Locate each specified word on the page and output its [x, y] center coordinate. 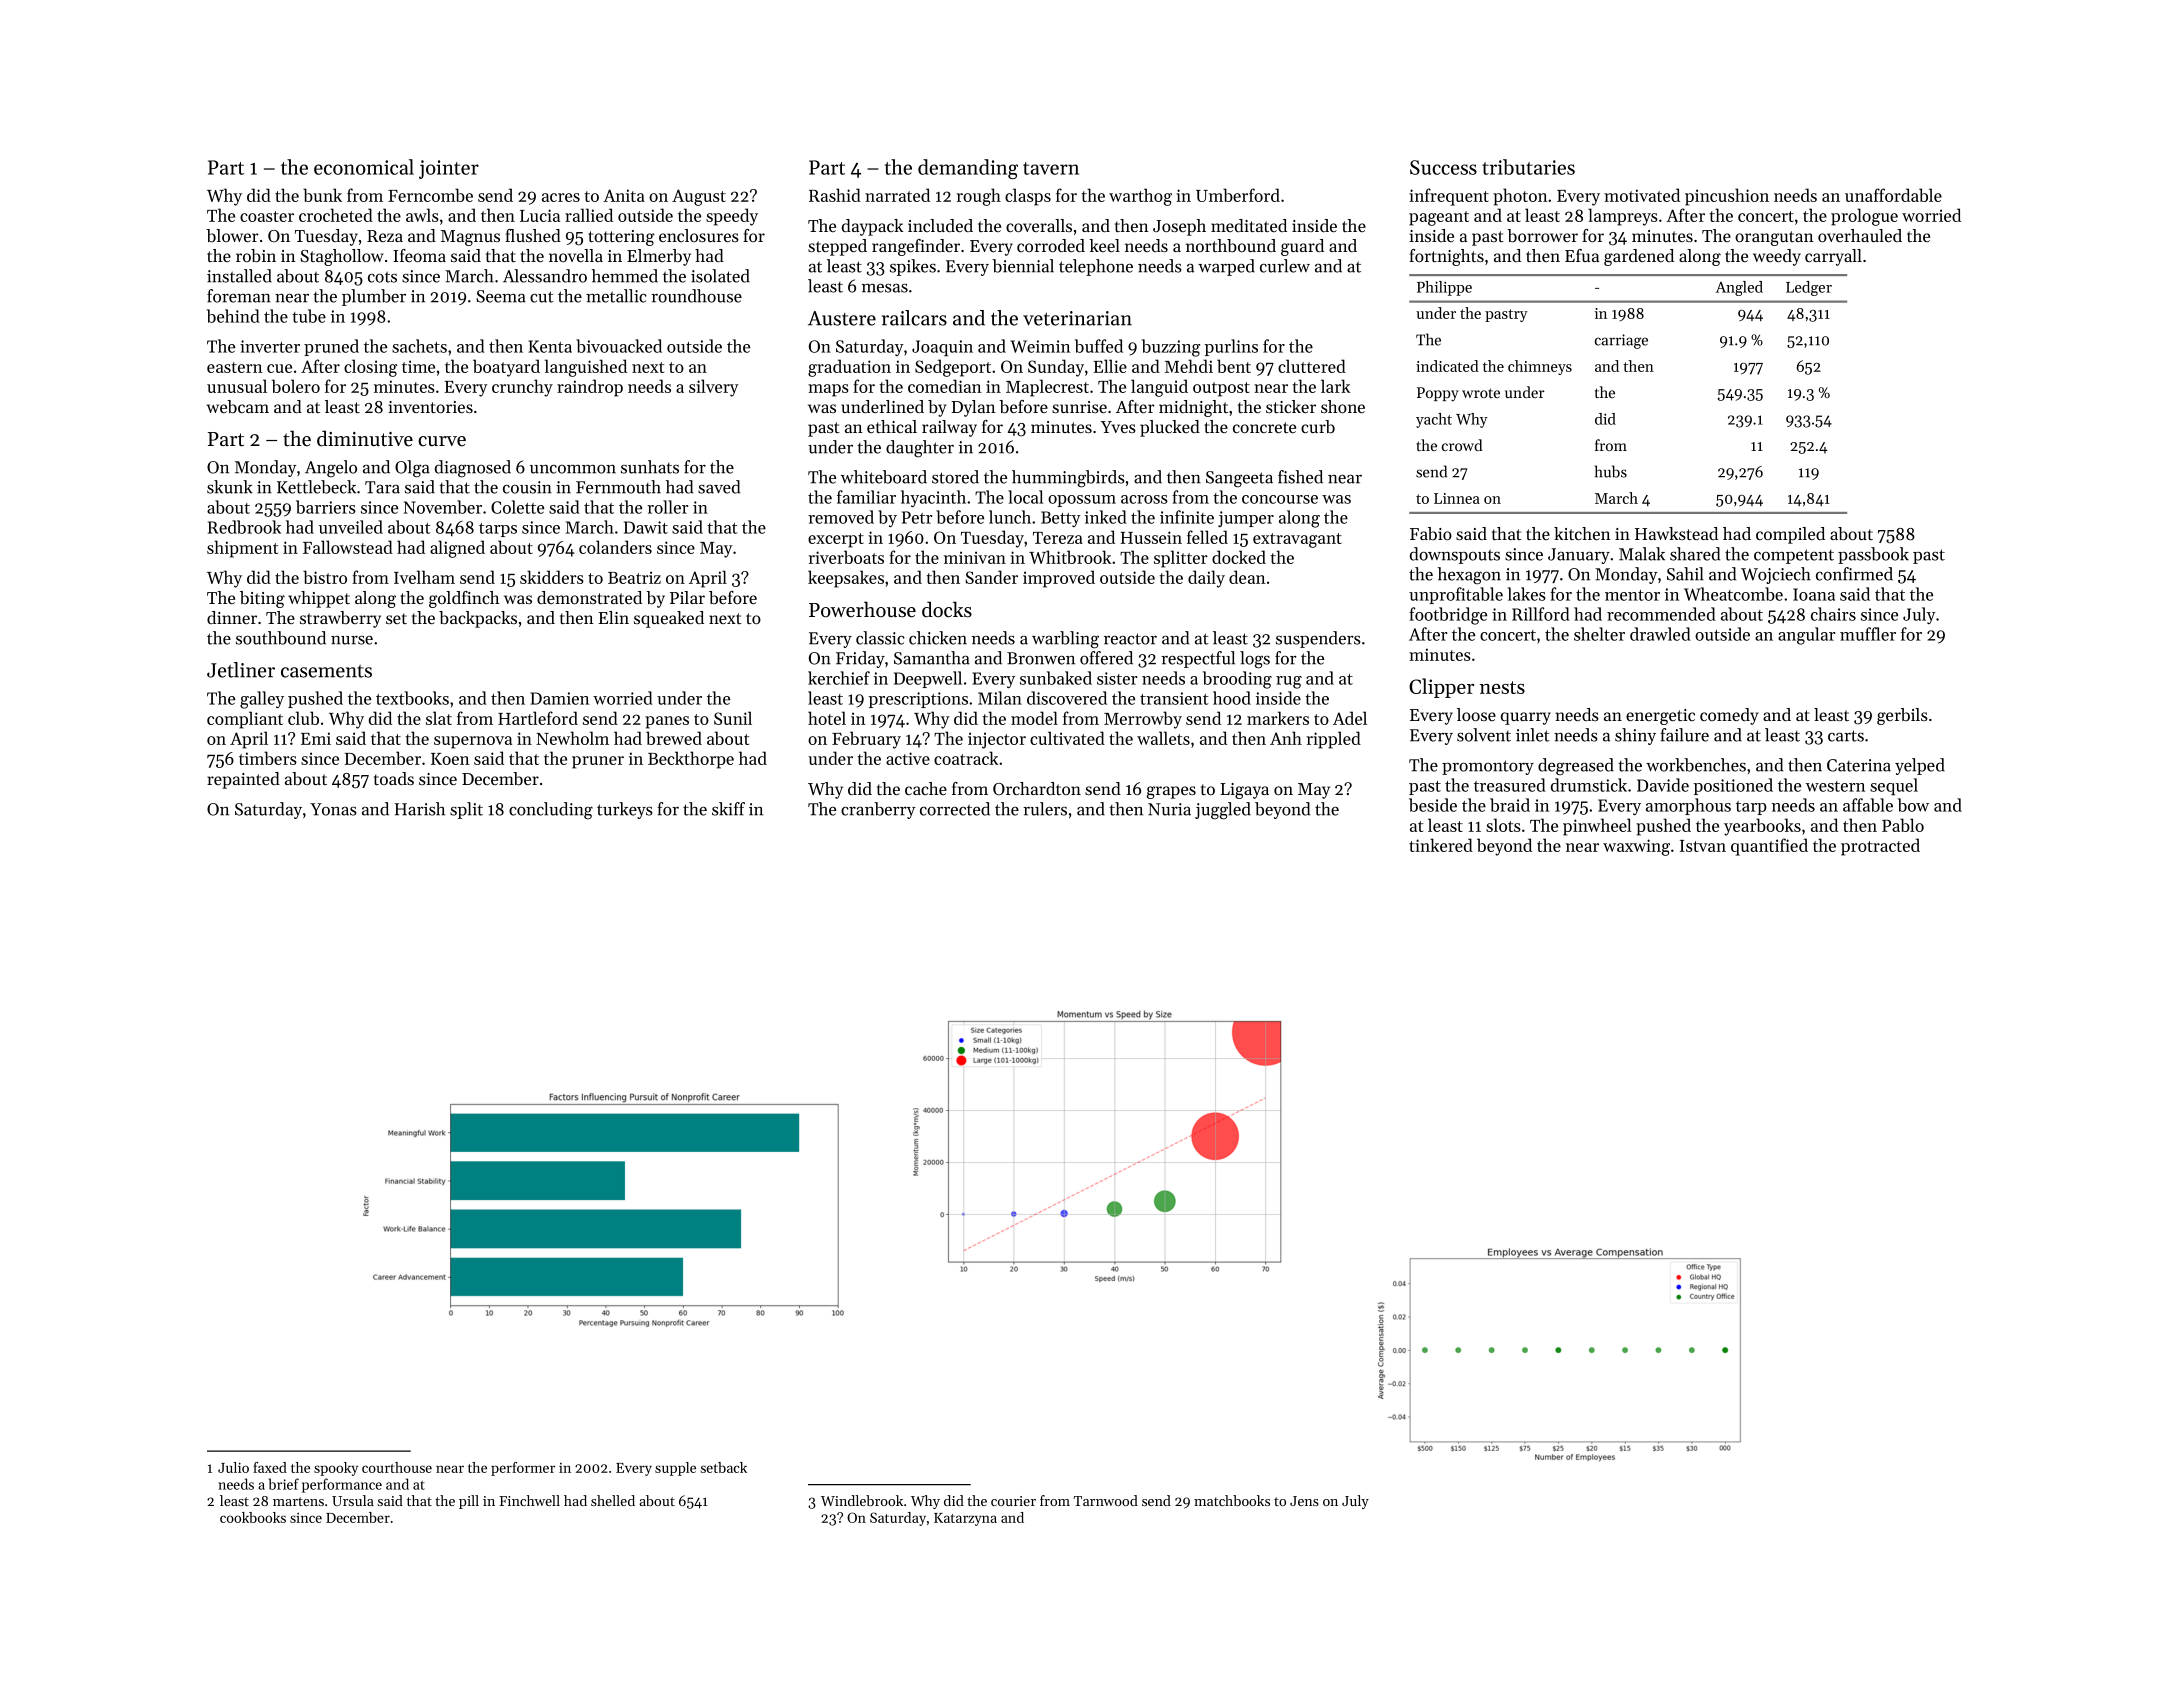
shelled [613, 1500]
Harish [419, 809]
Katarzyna [965, 1519]
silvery [714, 388]
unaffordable [1893, 195]
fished [1300, 477]
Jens [1304, 1501]
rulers [1045, 809]
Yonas [333, 809]
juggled [1223, 811]
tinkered [1441, 845]
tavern [1051, 168]
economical [364, 167]
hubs [1611, 471]
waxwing [1636, 847]
